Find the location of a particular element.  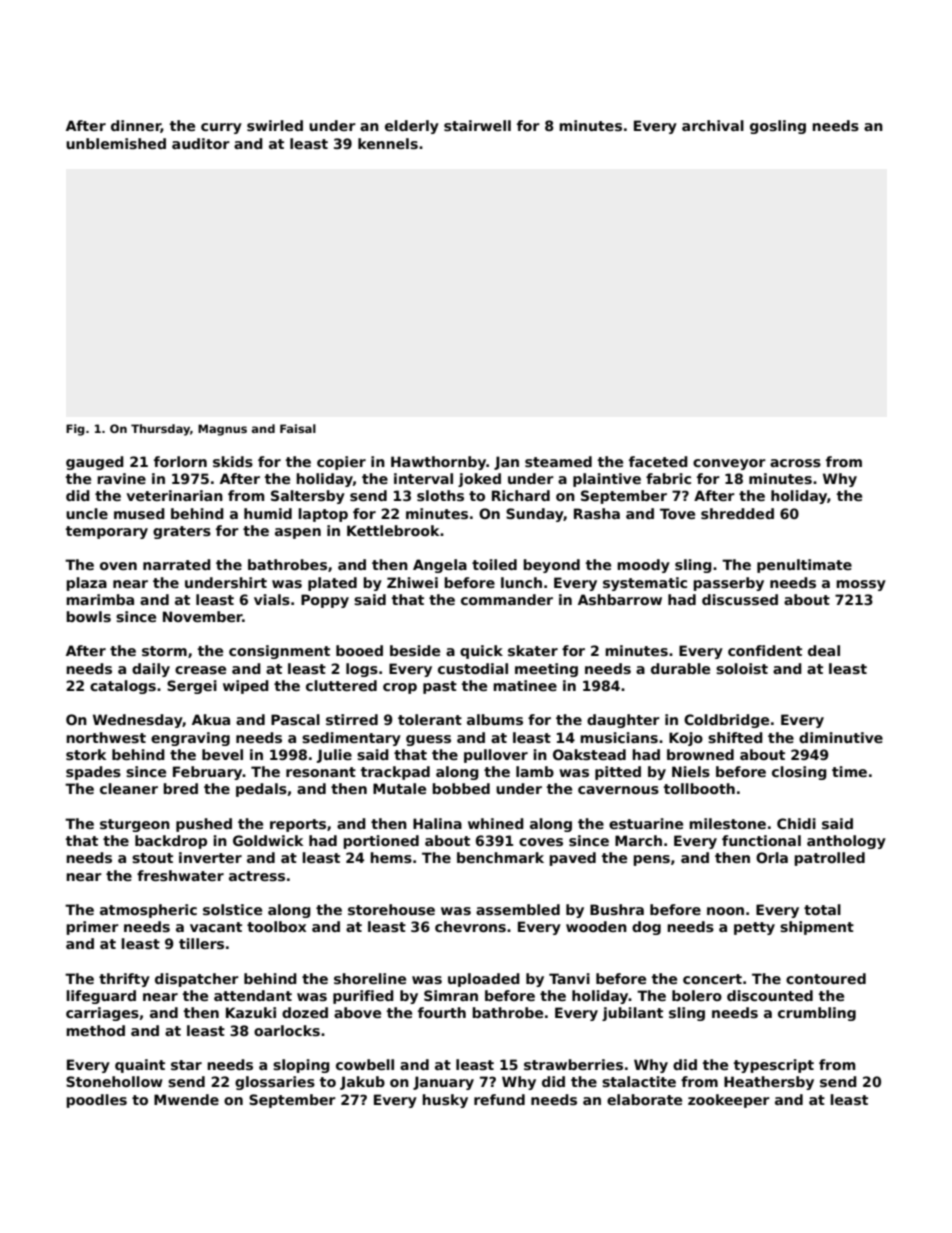

lamb is located at coordinates (535, 771).
